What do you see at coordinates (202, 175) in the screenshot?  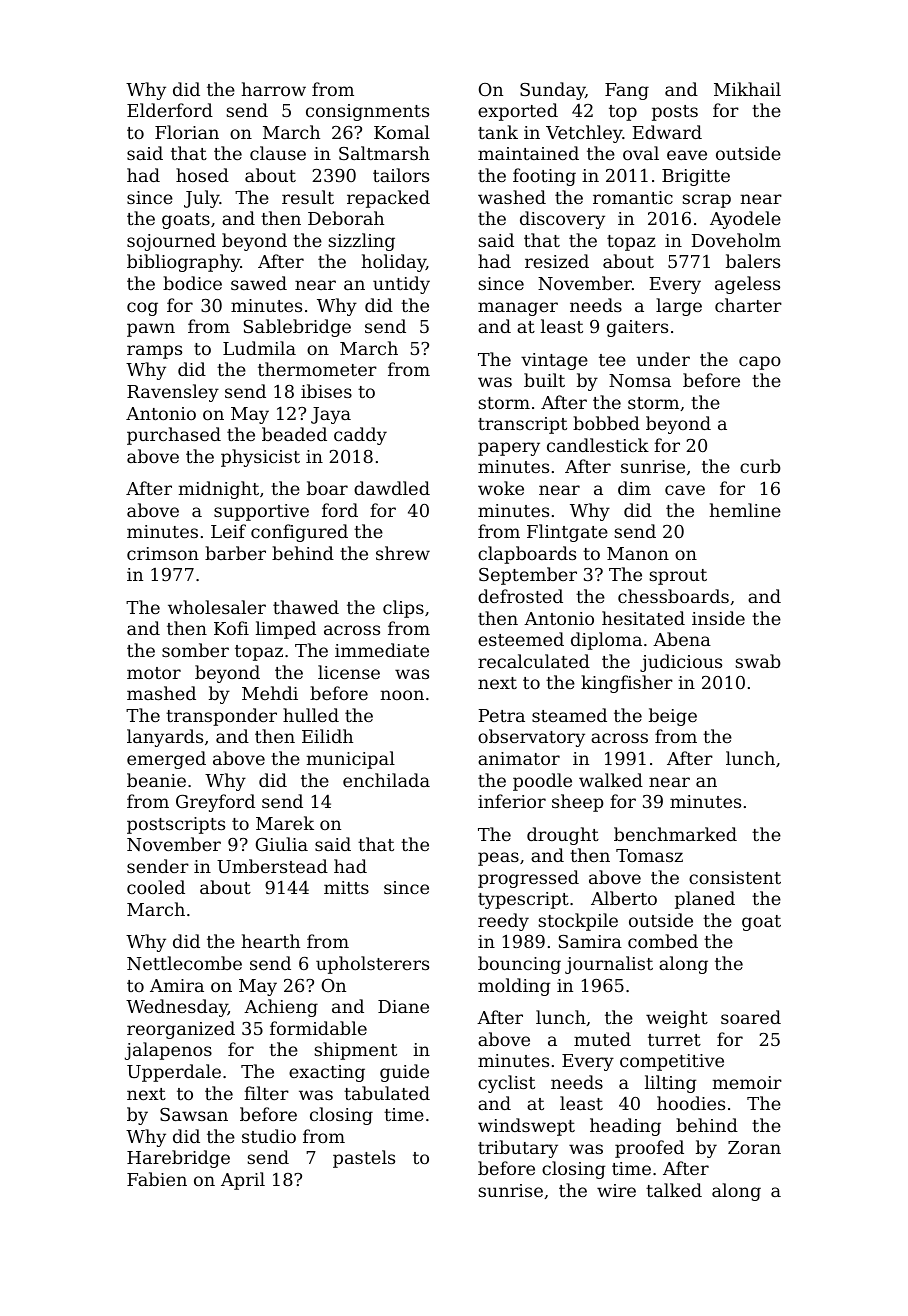 I see `hosed` at bounding box center [202, 175].
